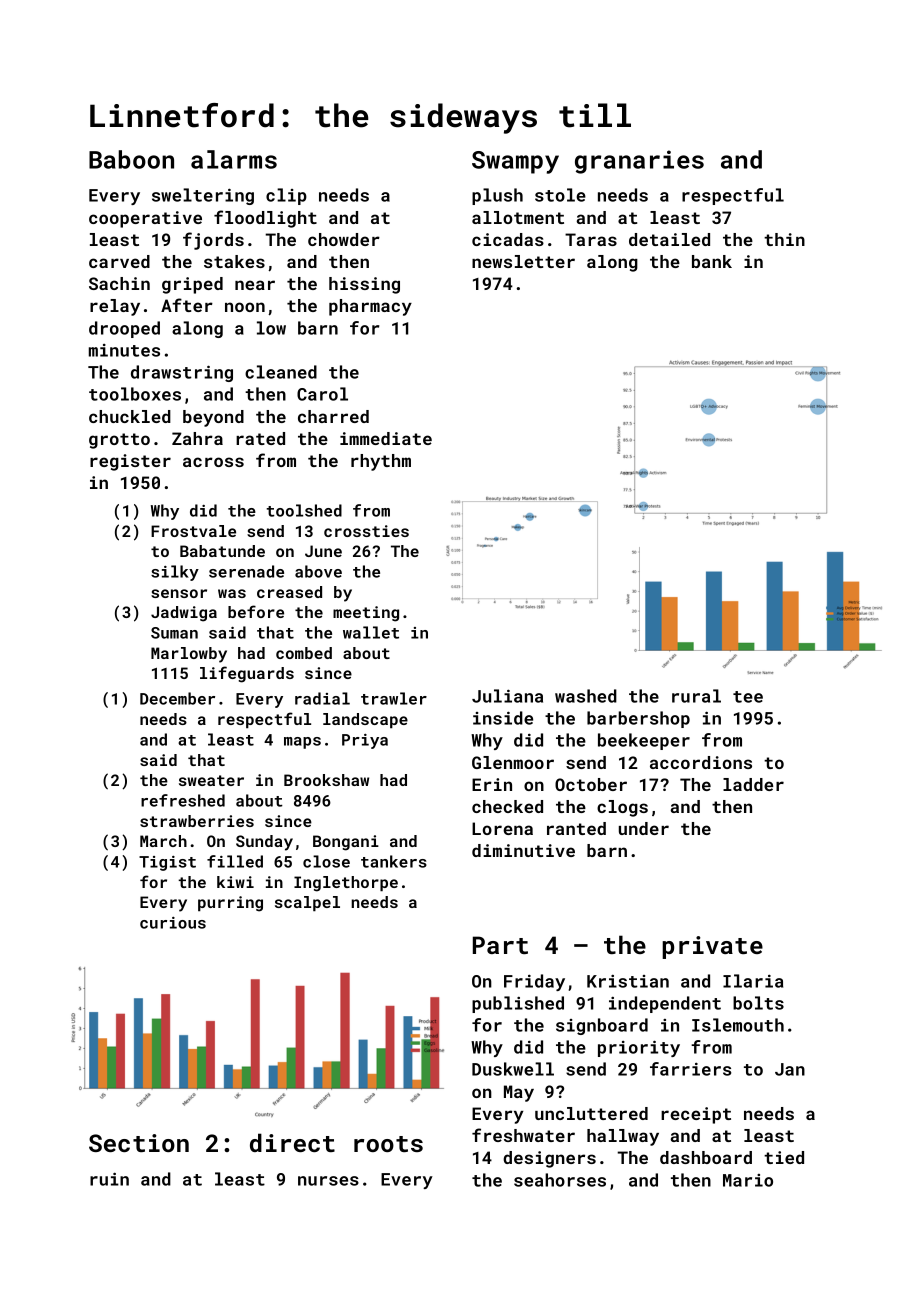  I want to click on rural, so click(696, 696).
